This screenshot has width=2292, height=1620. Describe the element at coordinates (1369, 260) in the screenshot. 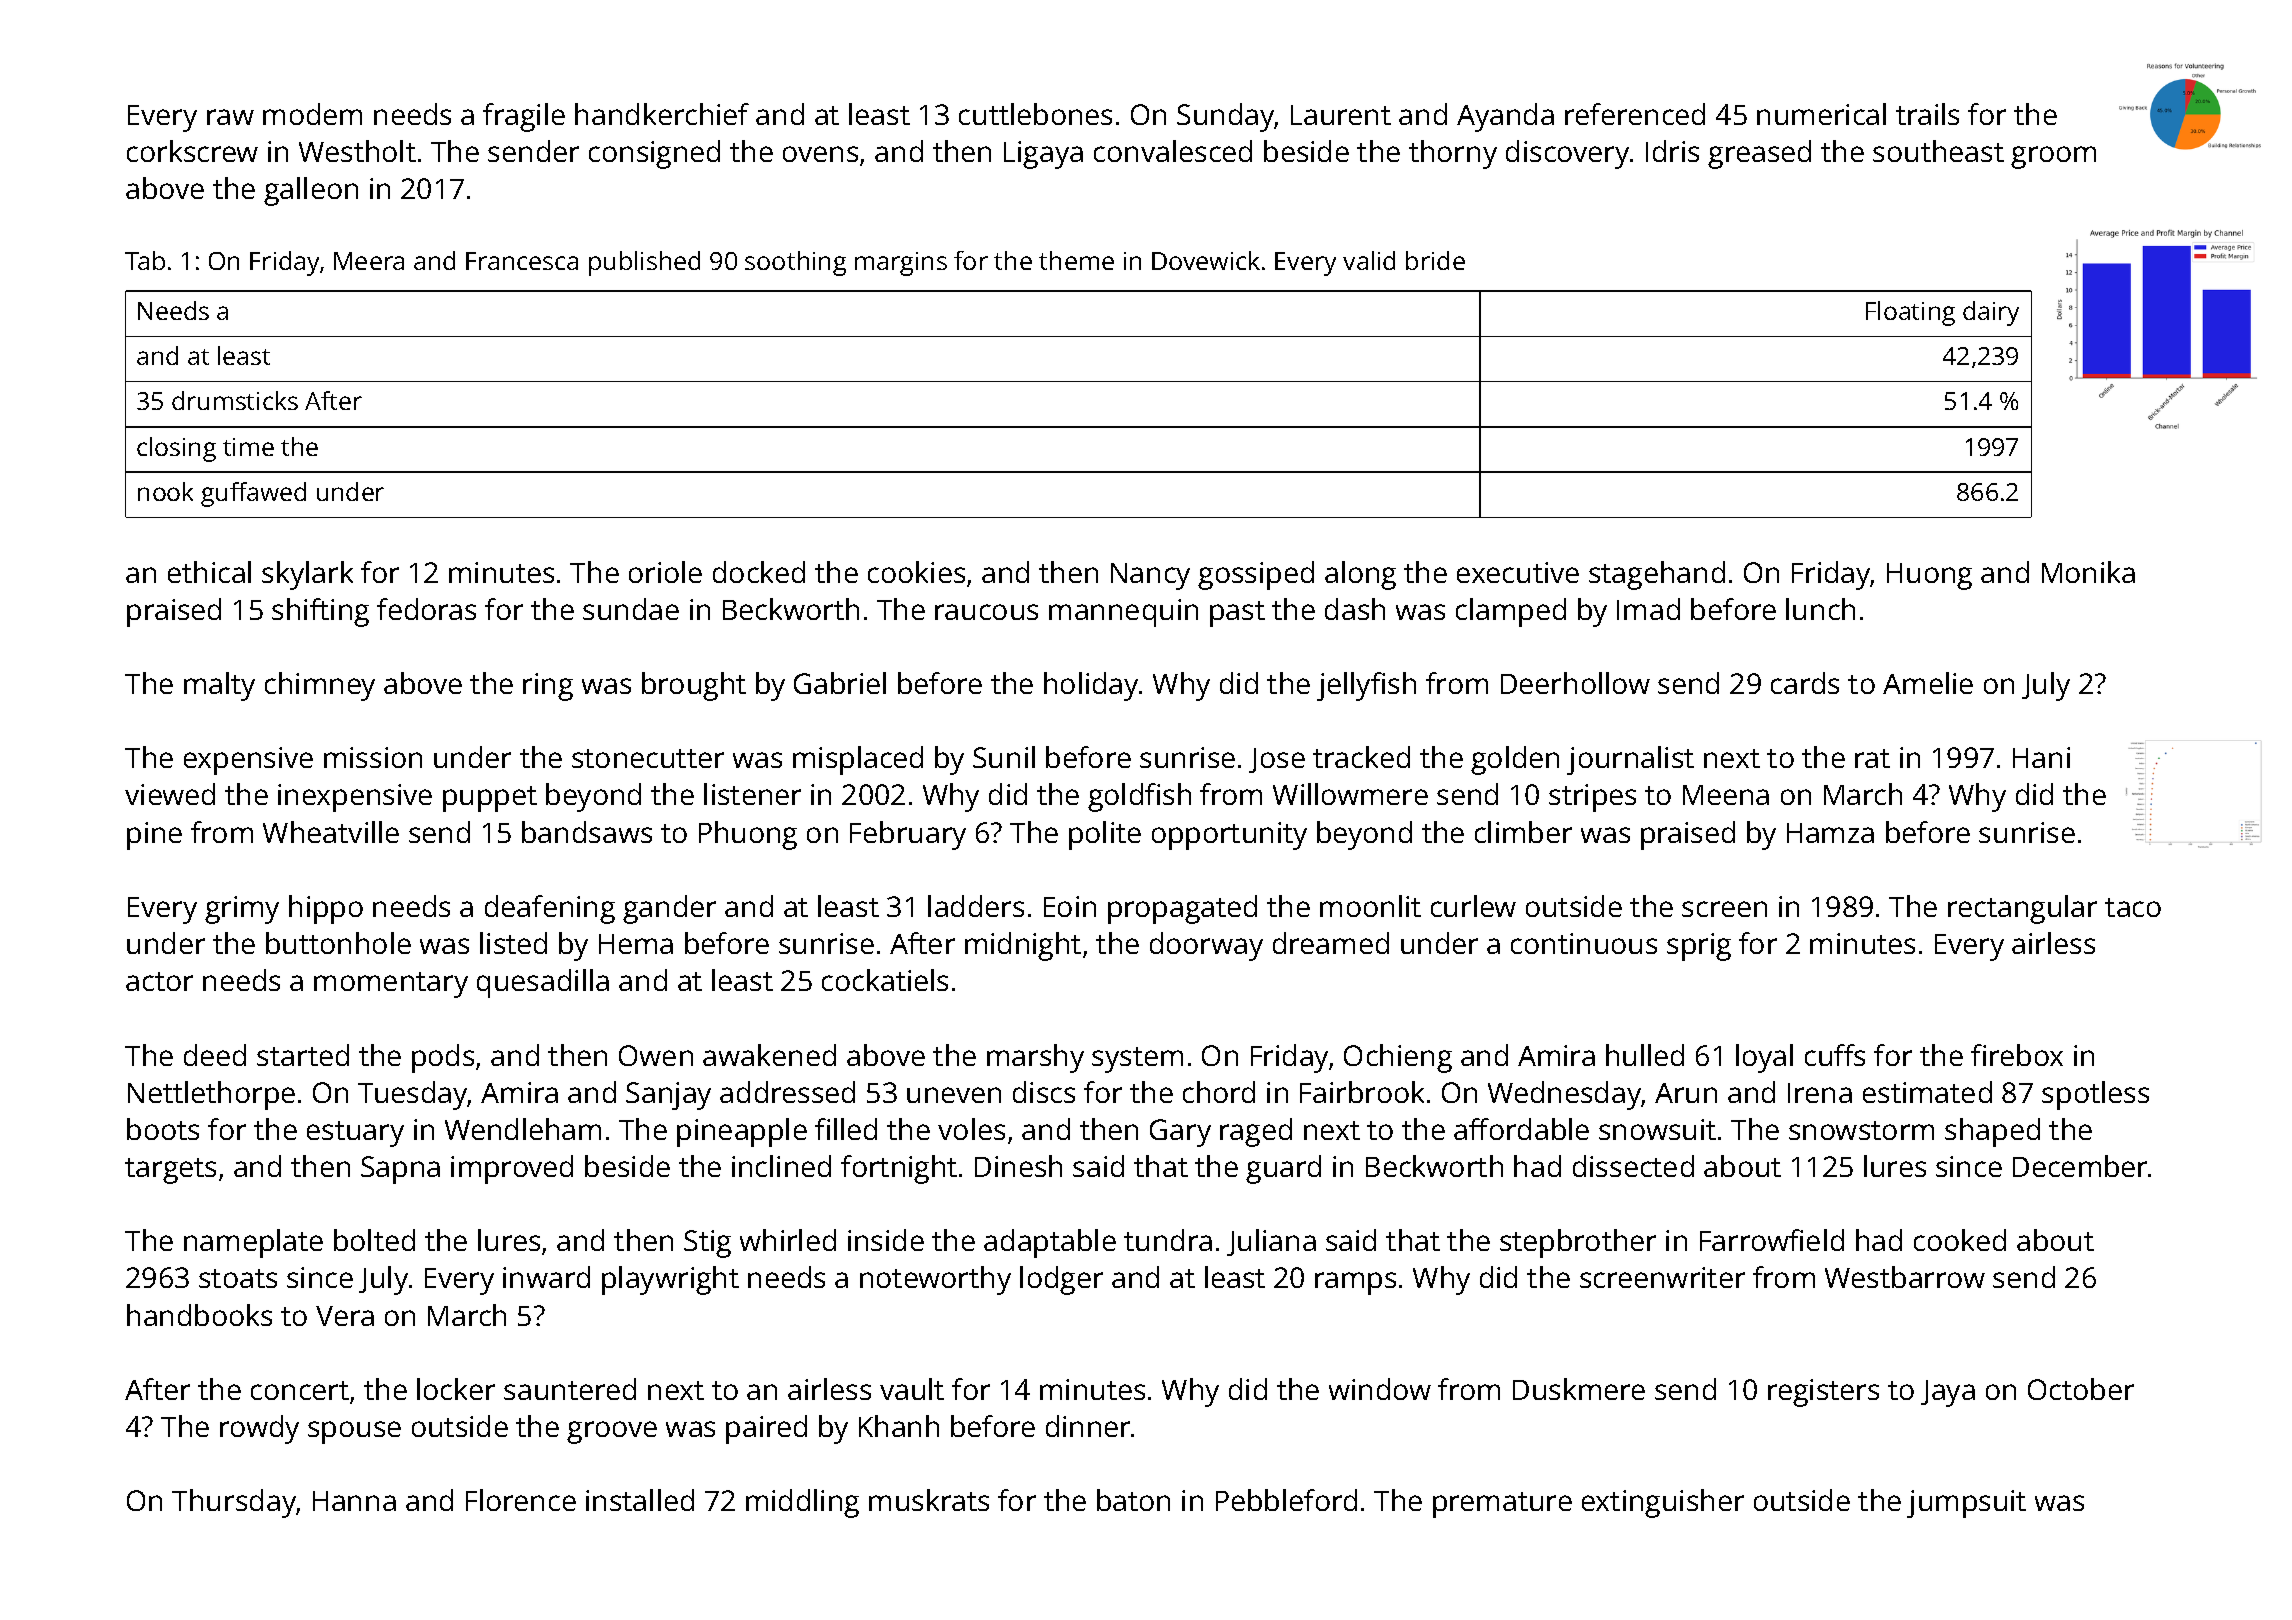

I see `valid` at that location.
